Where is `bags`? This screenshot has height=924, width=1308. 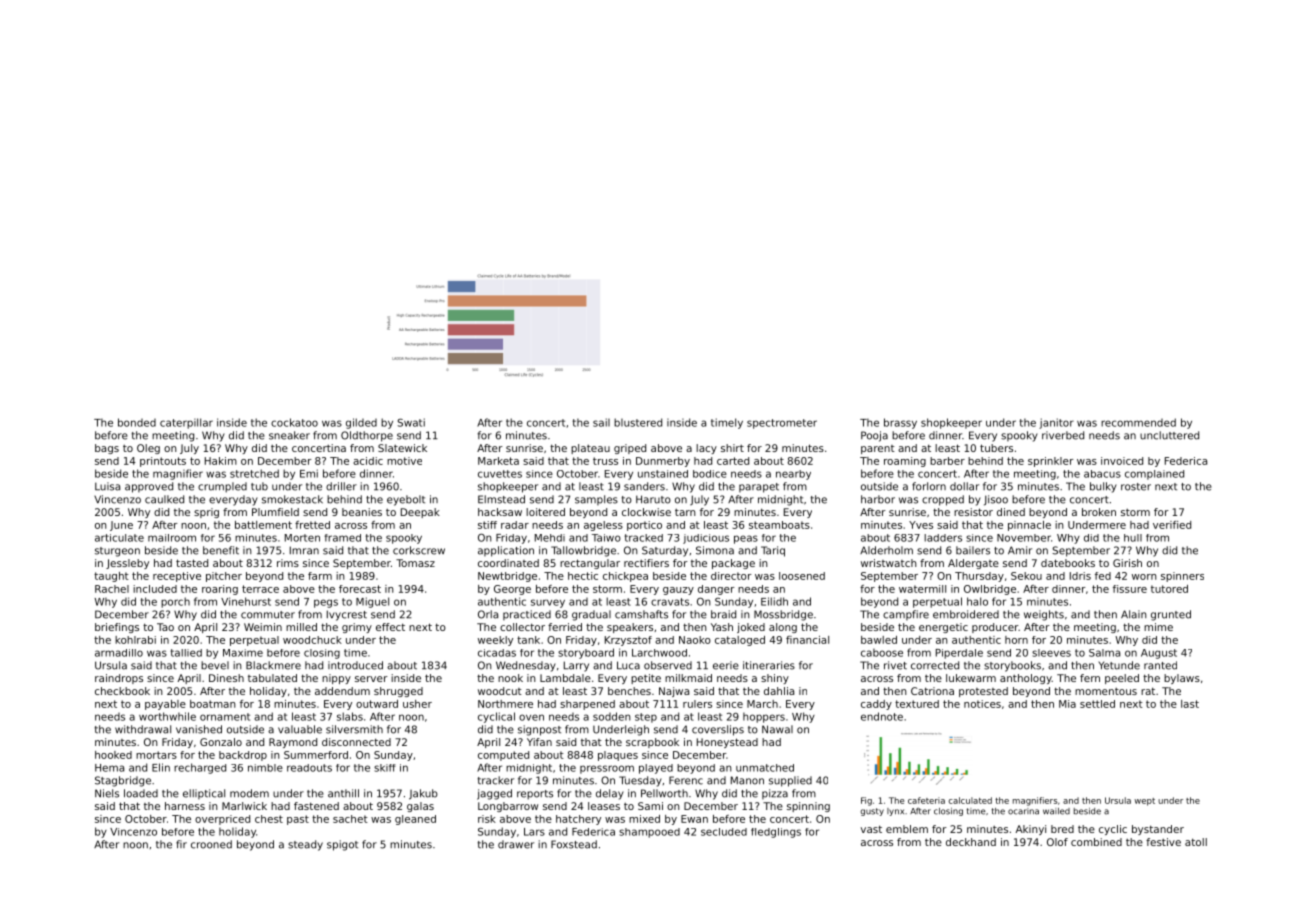 bags is located at coordinates (107, 449).
